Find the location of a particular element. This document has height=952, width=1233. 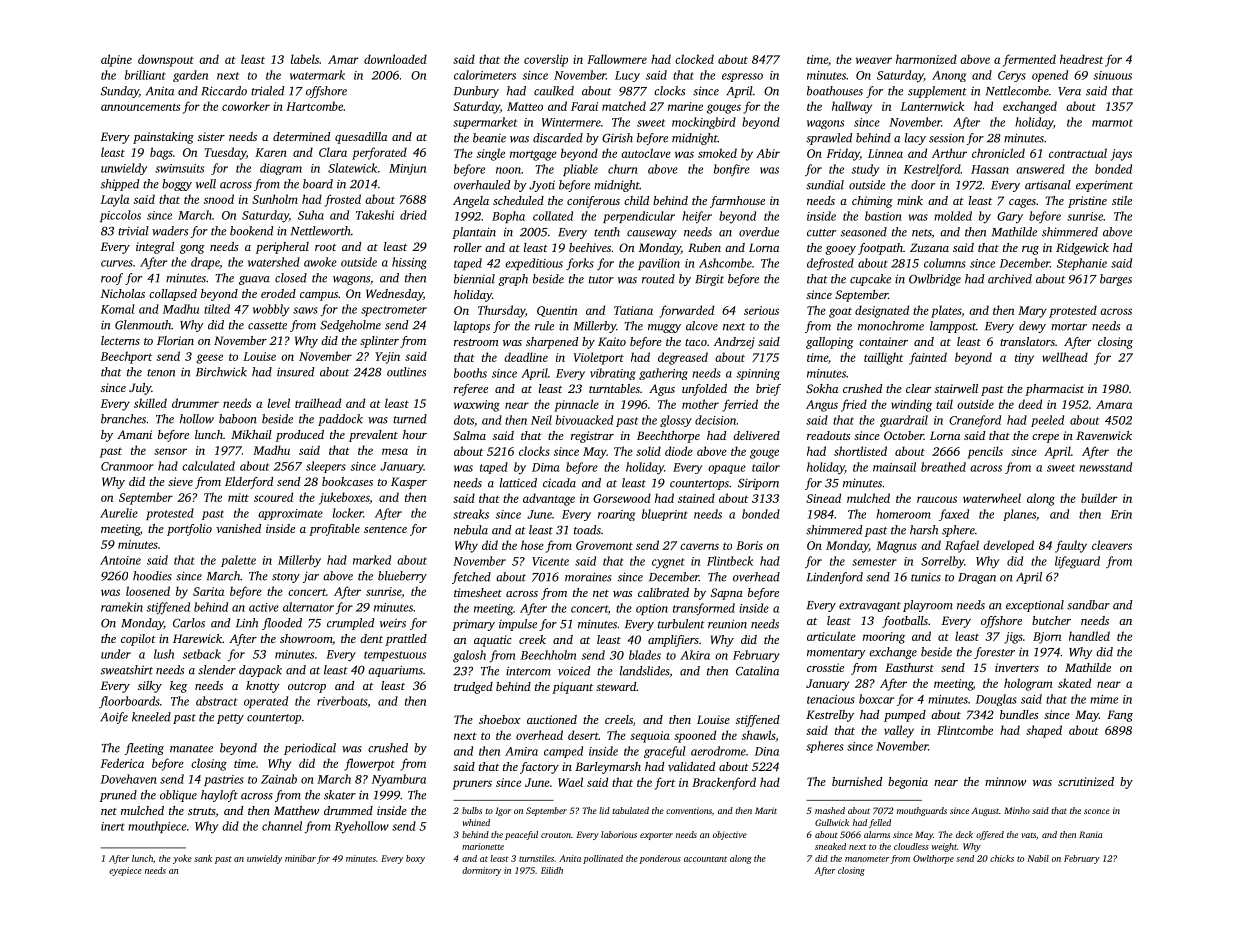

downspout is located at coordinates (166, 60).
